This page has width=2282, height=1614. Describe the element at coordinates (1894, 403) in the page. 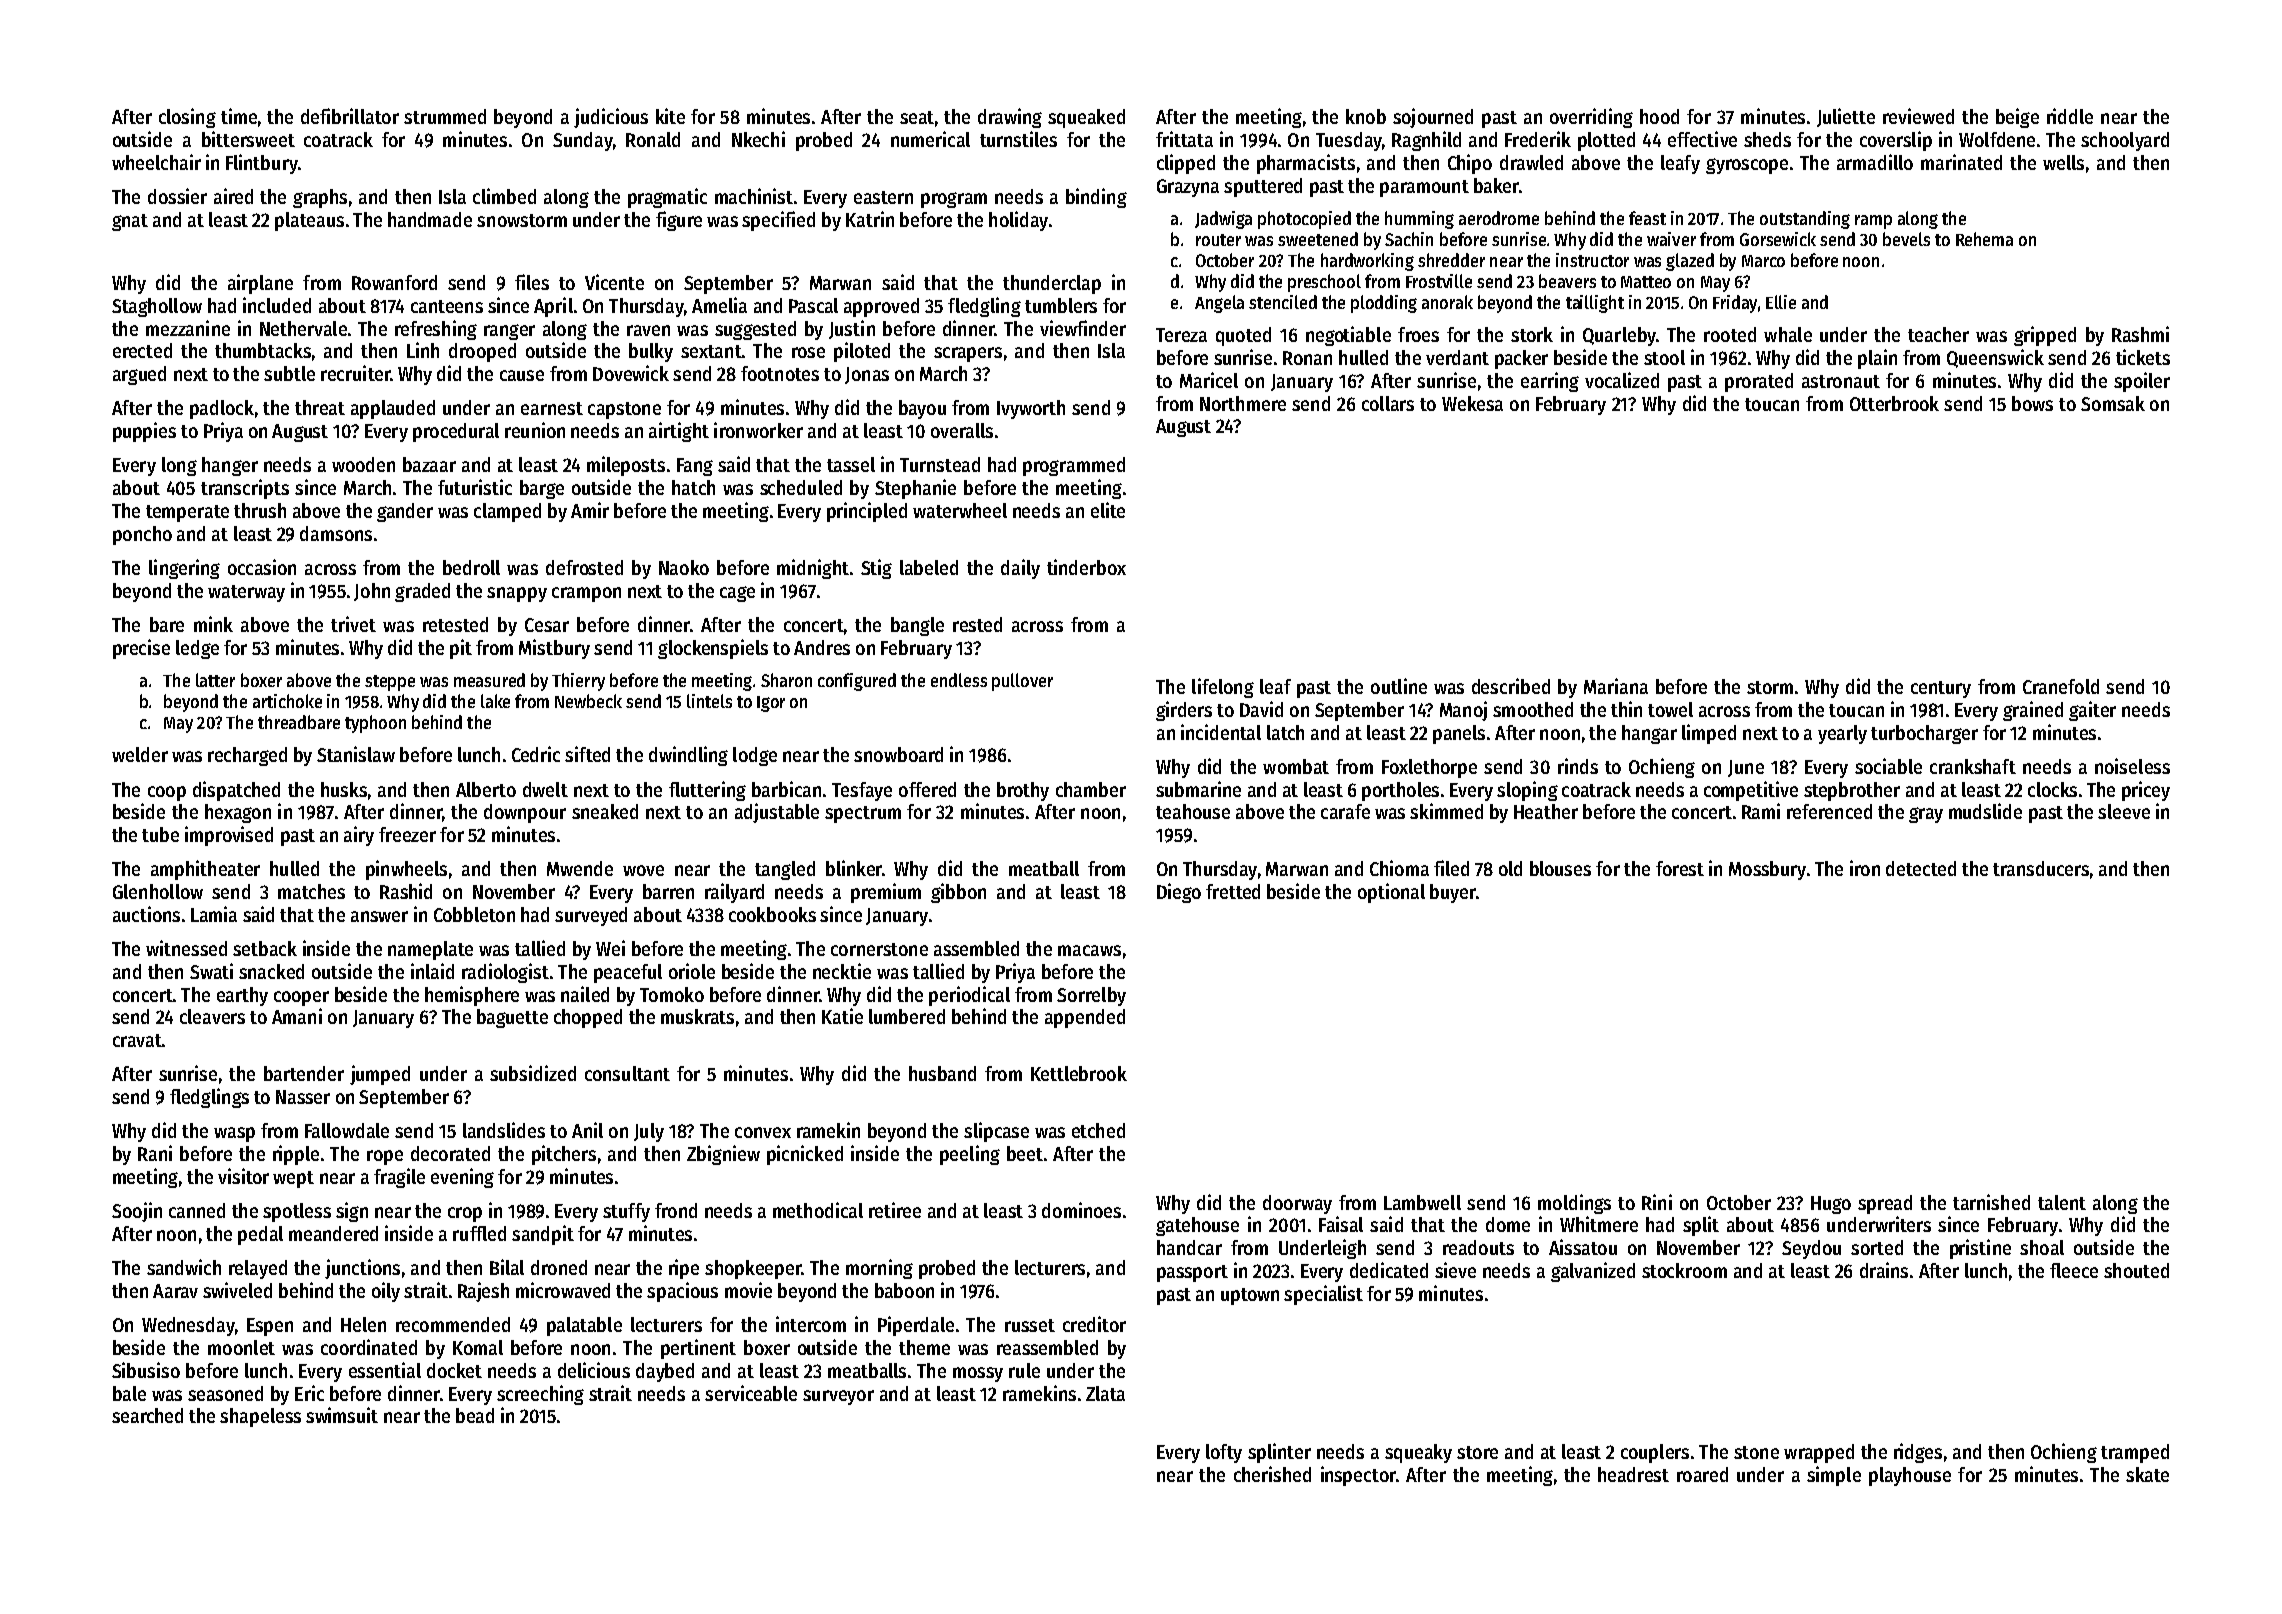

I see `Otterbrook` at that location.
